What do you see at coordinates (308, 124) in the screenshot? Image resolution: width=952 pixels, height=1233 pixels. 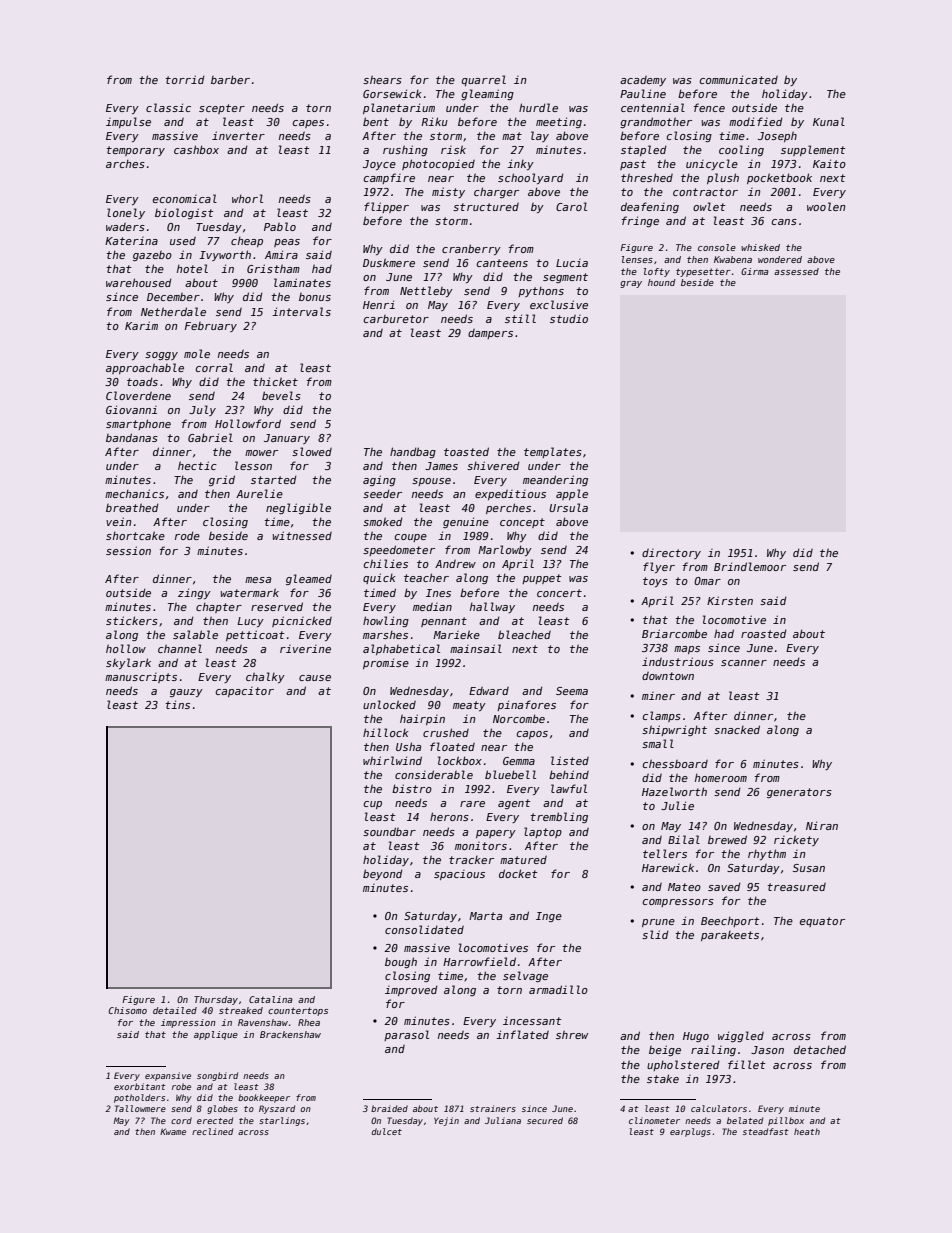 I see `capes` at bounding box center [308, 124].
